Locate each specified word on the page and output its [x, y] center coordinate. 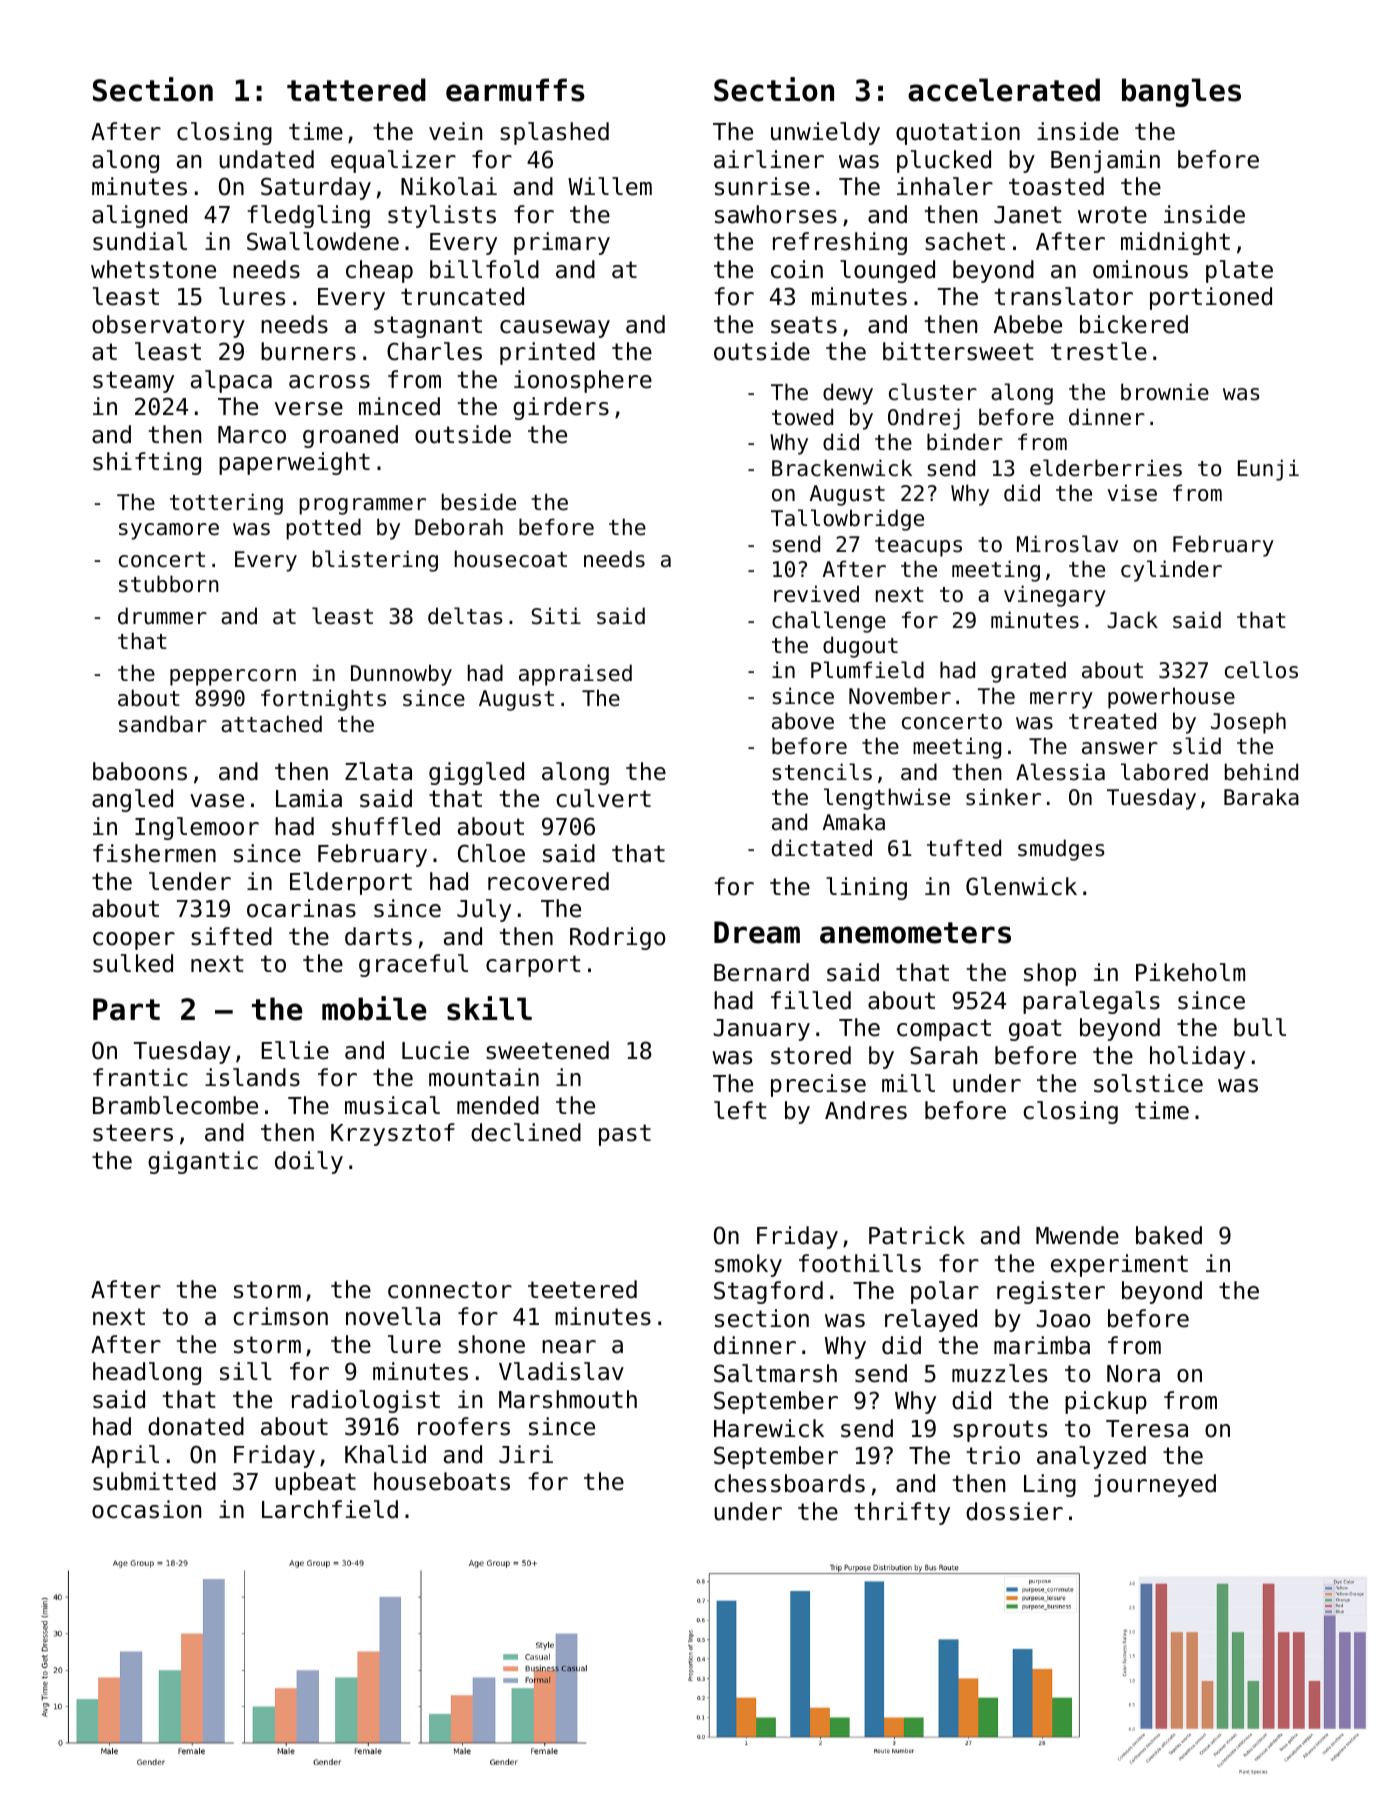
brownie [1165, 392]
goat [1035, 1030]
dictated [822, 848]
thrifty [902, 1513]
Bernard [761, 972]
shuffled [386, 826]
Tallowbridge [847, 520]
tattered [356, 90]
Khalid [385, 1454]
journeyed [1155, 1485]
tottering [226, 504]
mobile [374, 1008]
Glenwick [1021, 886]
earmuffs [515, 90]
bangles [1181, 92]
